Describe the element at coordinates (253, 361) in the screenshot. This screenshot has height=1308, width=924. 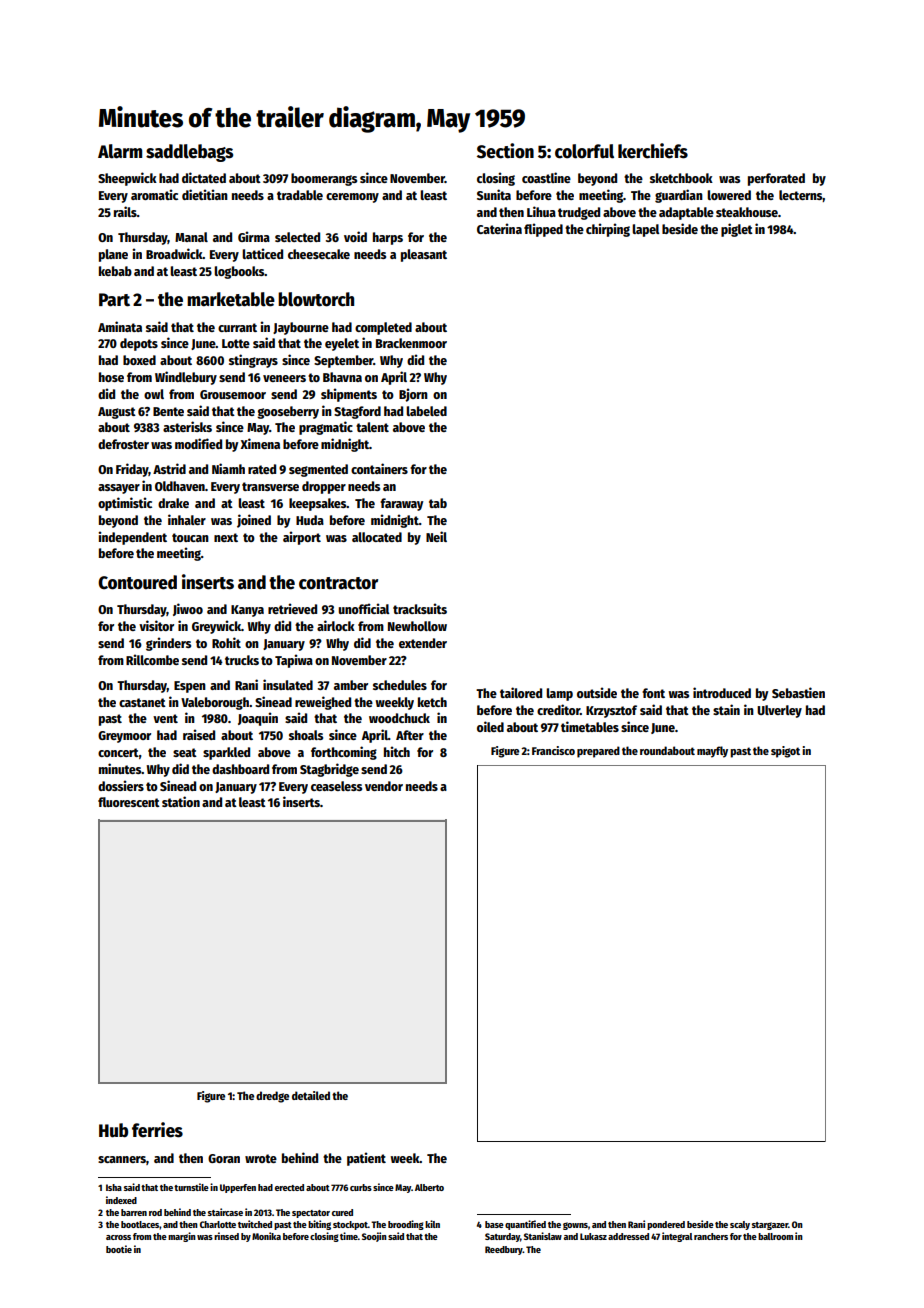
I see `stingrays` at that location.
